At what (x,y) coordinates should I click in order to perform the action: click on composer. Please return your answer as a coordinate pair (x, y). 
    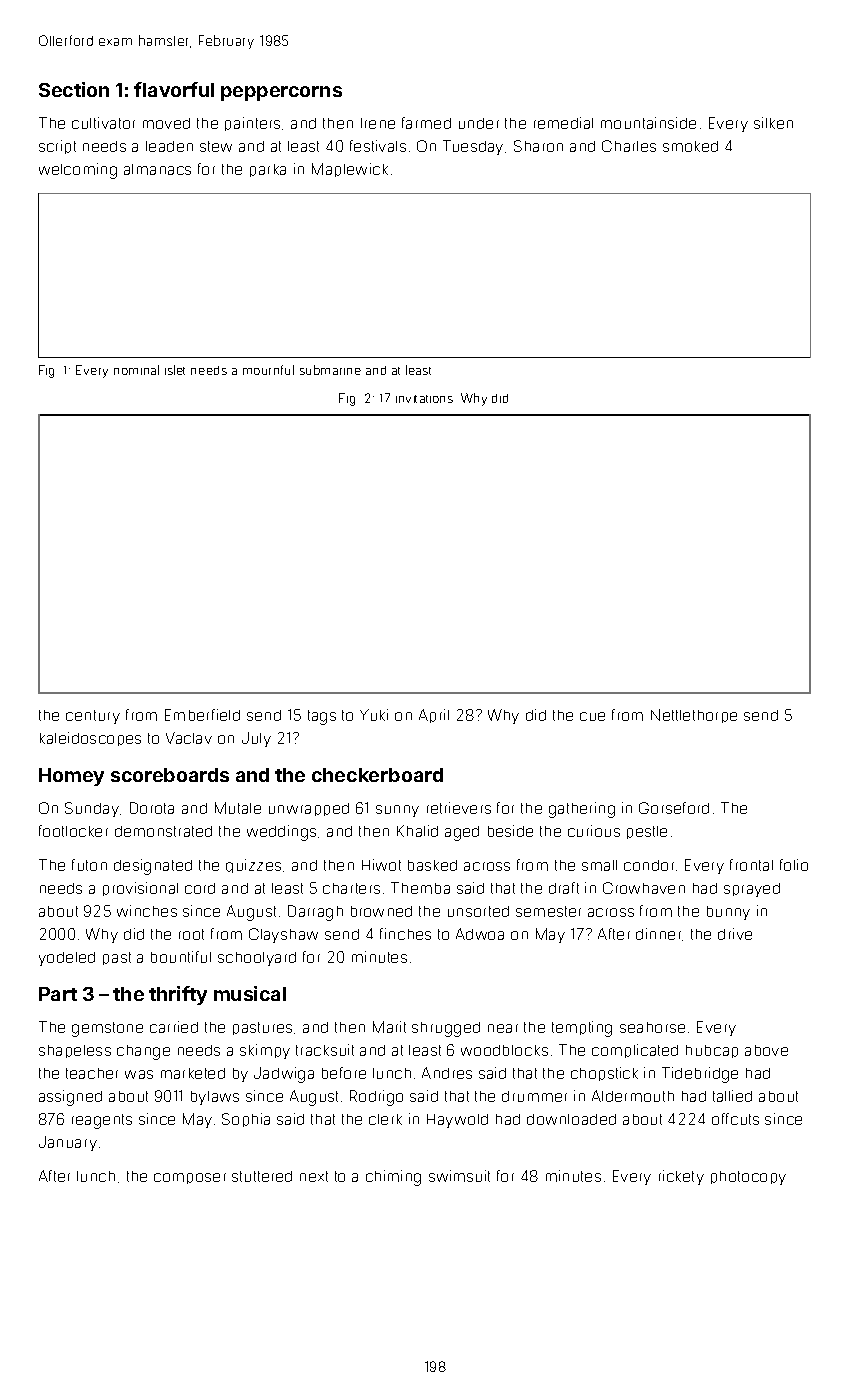
    Looking at the image, I should click on (190, 1178).
